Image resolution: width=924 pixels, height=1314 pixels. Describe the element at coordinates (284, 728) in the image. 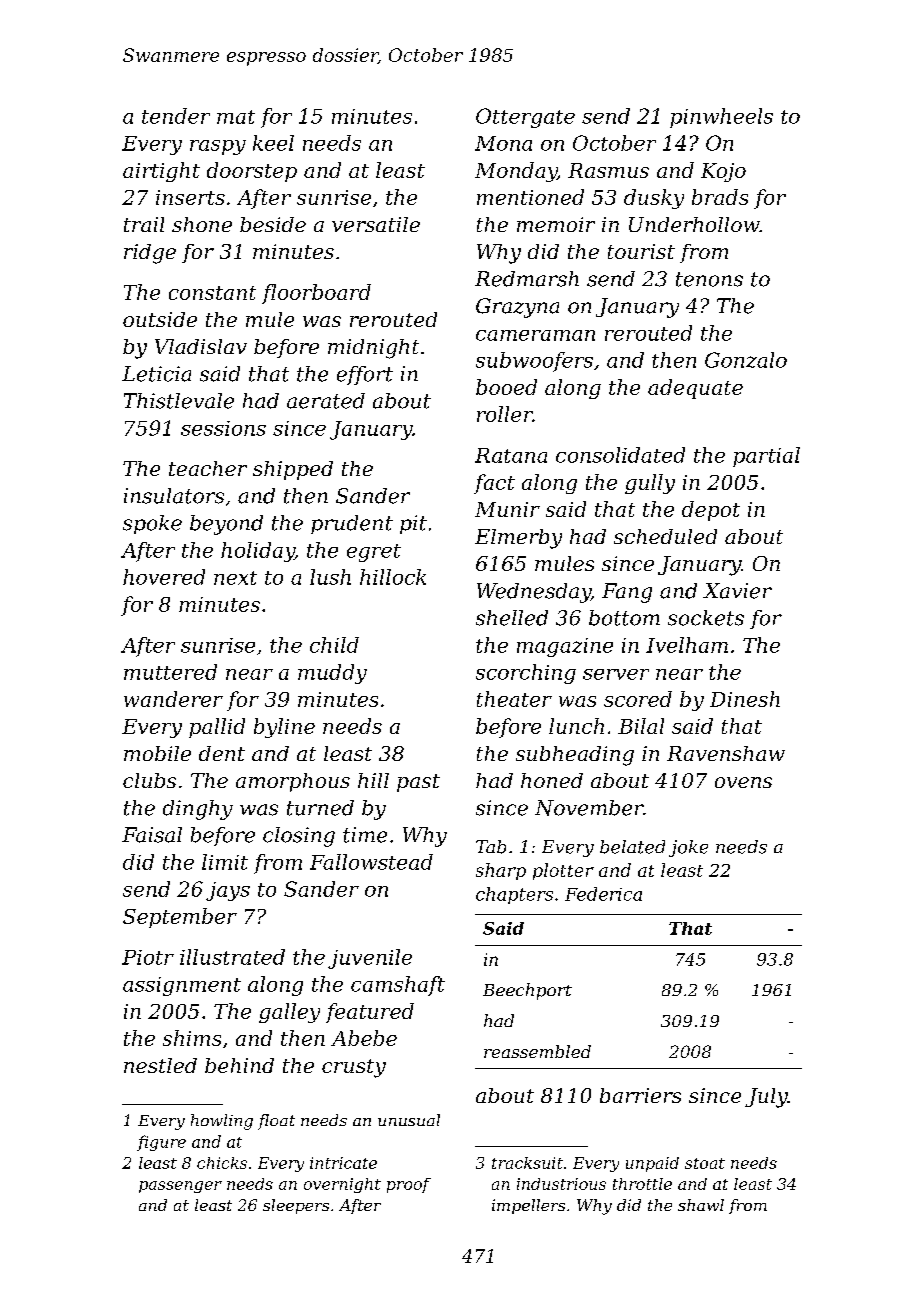

I see `byline` at that location.
